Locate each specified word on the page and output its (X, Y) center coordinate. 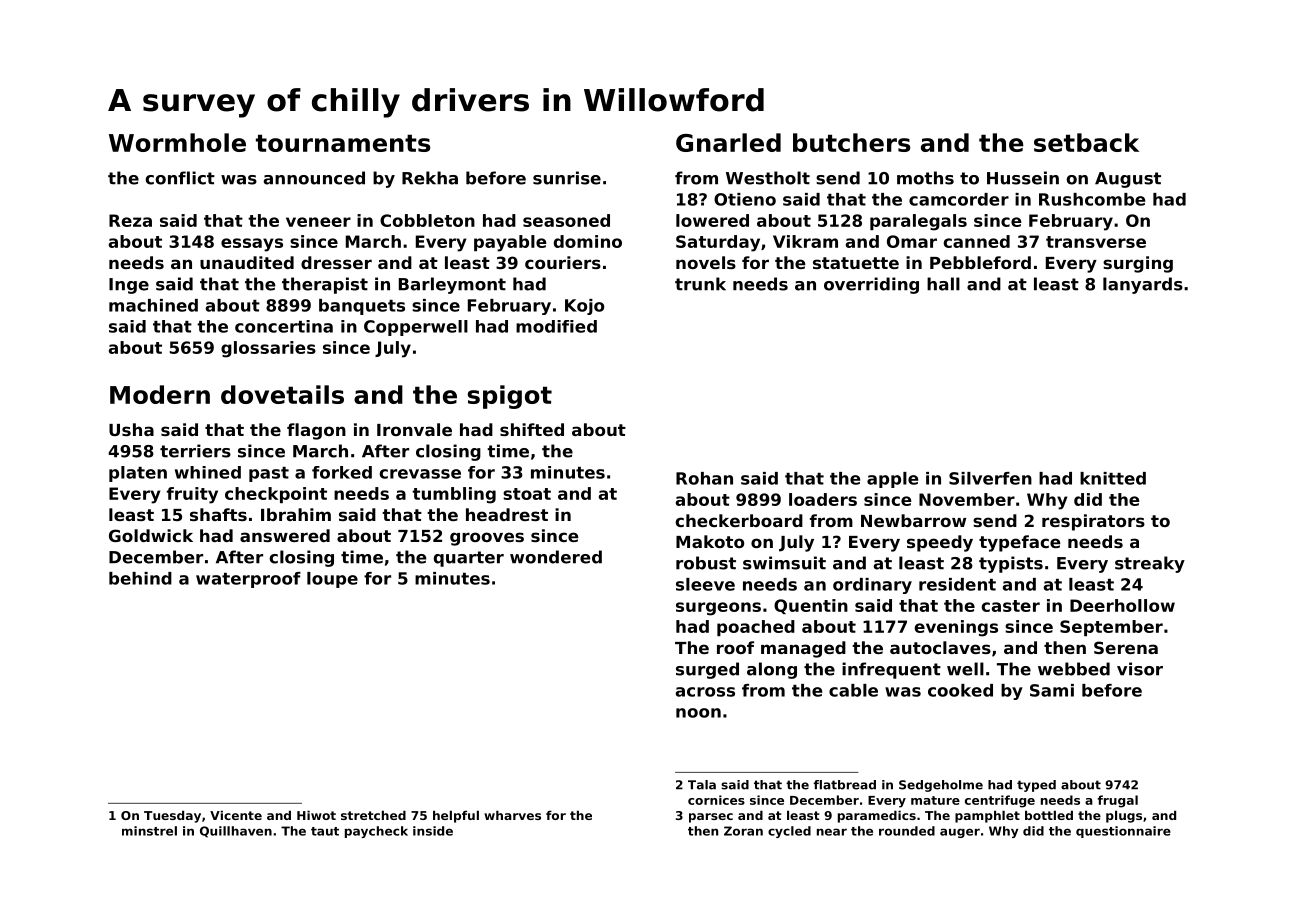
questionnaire (1123, 832)
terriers (195, 451)
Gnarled (728, 142)
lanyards (1143, 285)
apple (892, 480)
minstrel (149, 831)
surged (707, 670)
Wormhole (177, 142)
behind (140, 578)
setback (1086, 142)
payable (510, 243)
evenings (956, 628)
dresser (336, 262)
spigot (510, 397)
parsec (711, 818)
